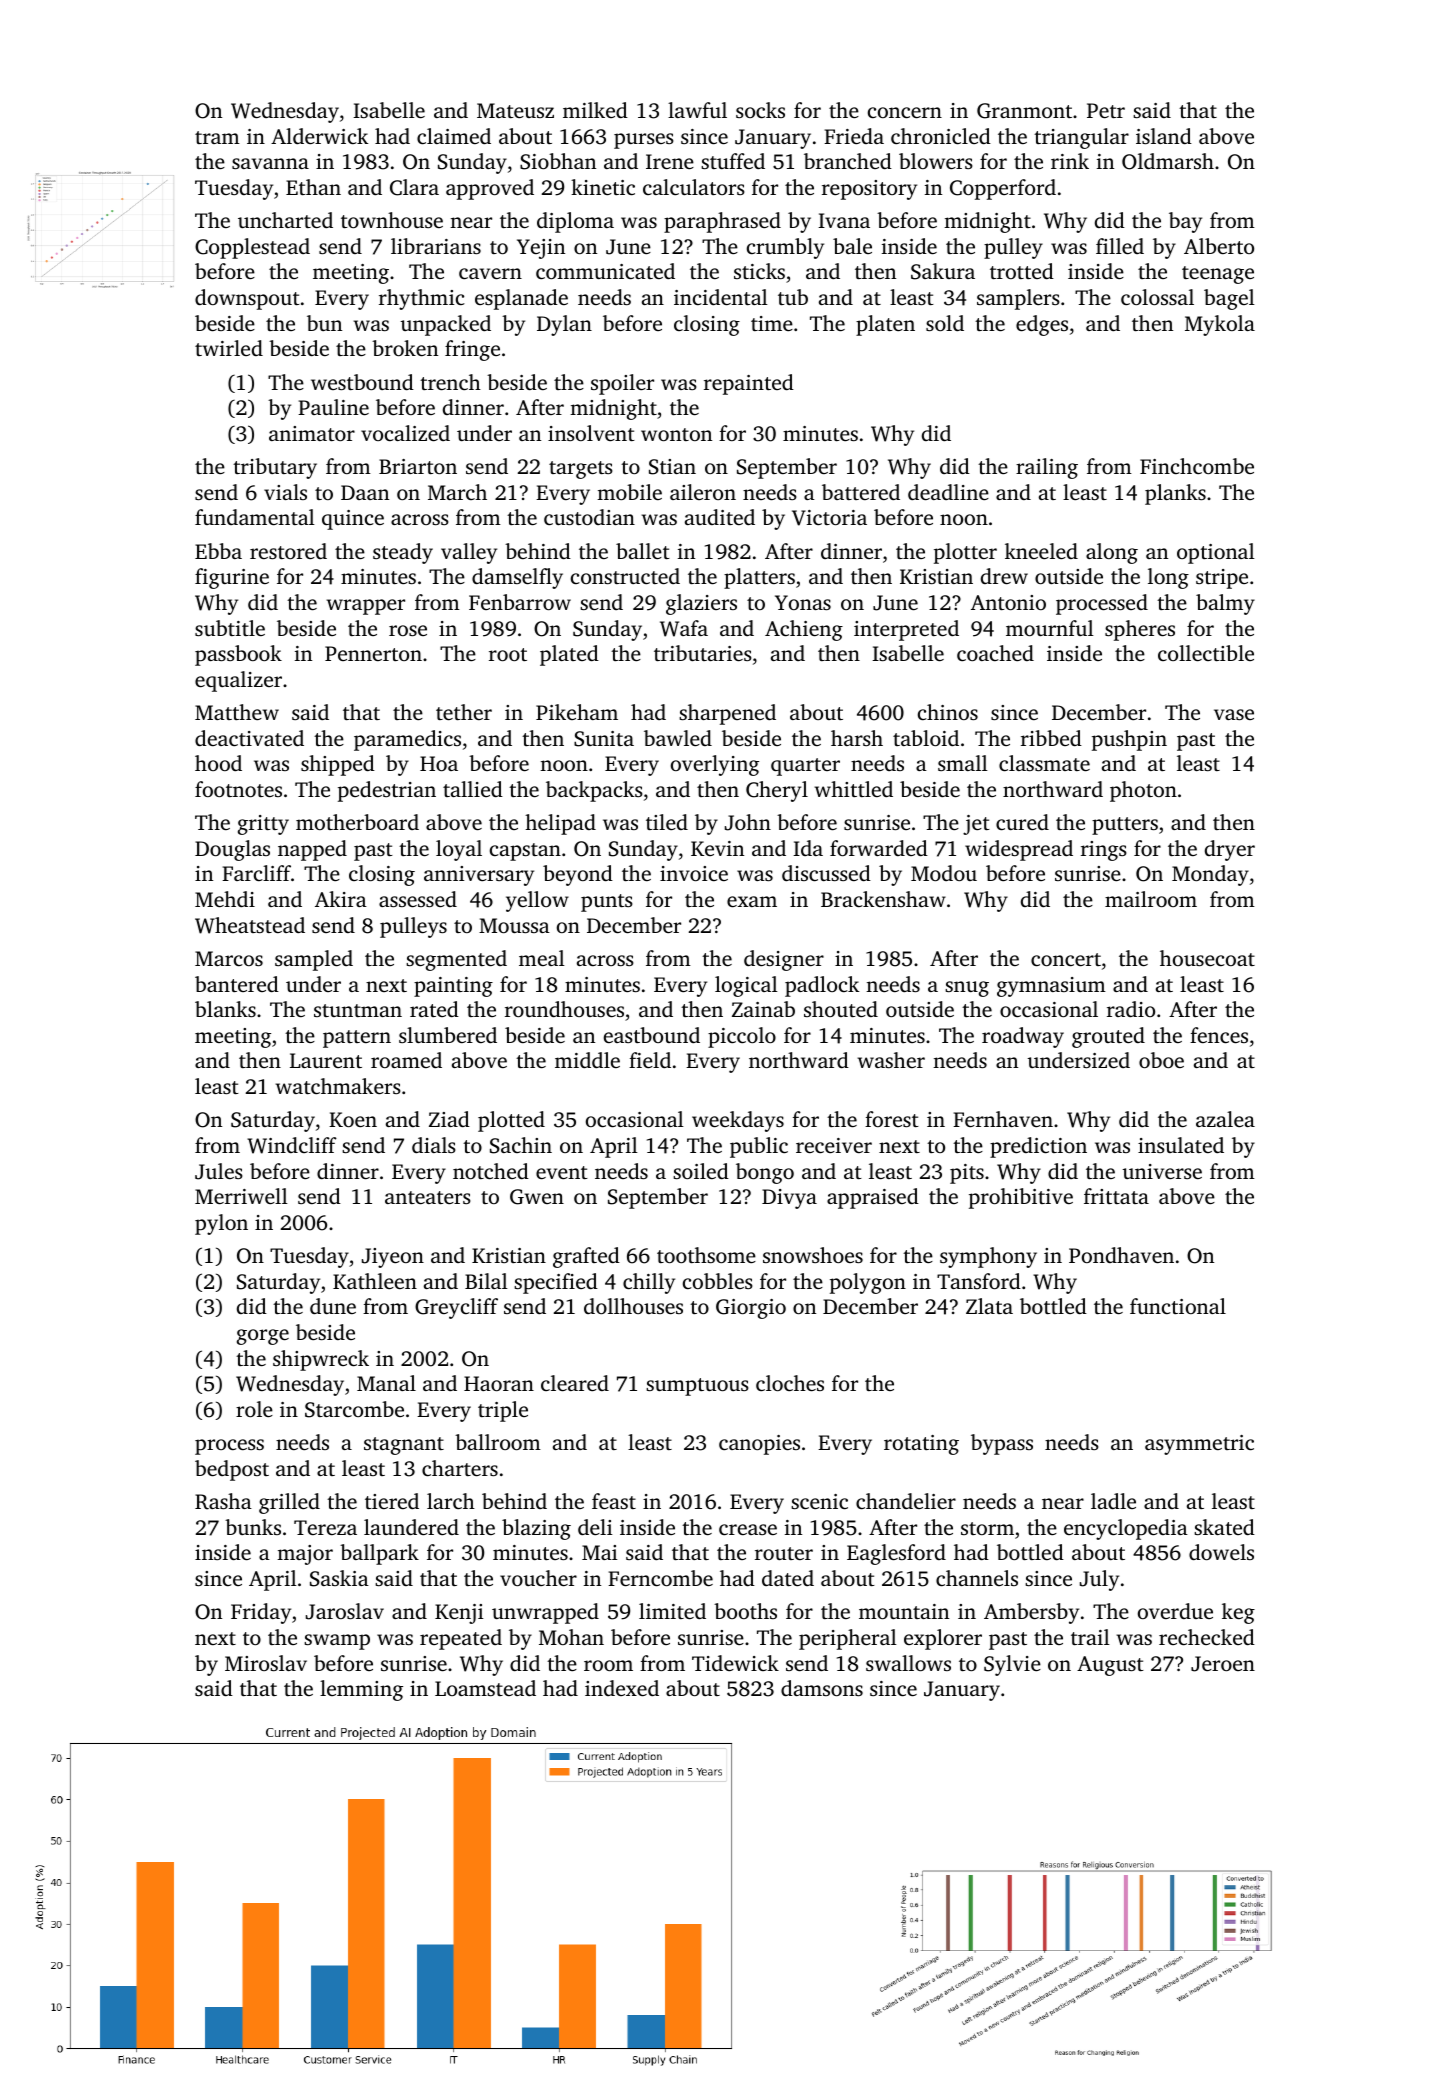 The width and height of the screenshot is (1450, 2100). I want to click on Giorgio, so click(751, 1309).
